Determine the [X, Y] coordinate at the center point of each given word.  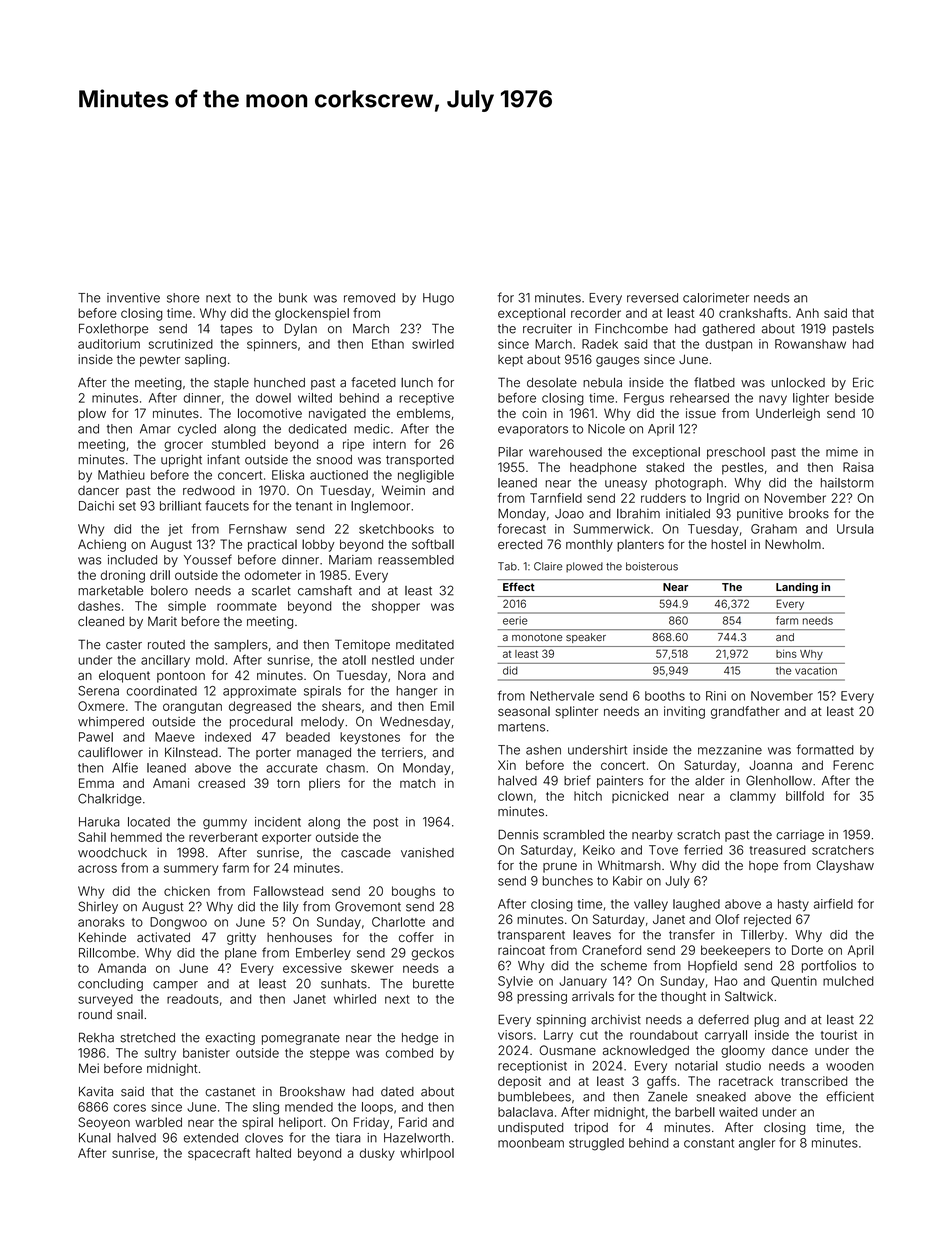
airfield [833, 903]
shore [183, 298]
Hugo [438, 299]
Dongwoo [178, 923]
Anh [807, 313]
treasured [777, 850]
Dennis [518, 835]
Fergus [644, 399]
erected [520, 544]
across [97, 869]
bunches [568, 881]
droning [123, 576]
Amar [155, 429]
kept [510, 361]
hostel [728, 544]
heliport [301, 1123]
